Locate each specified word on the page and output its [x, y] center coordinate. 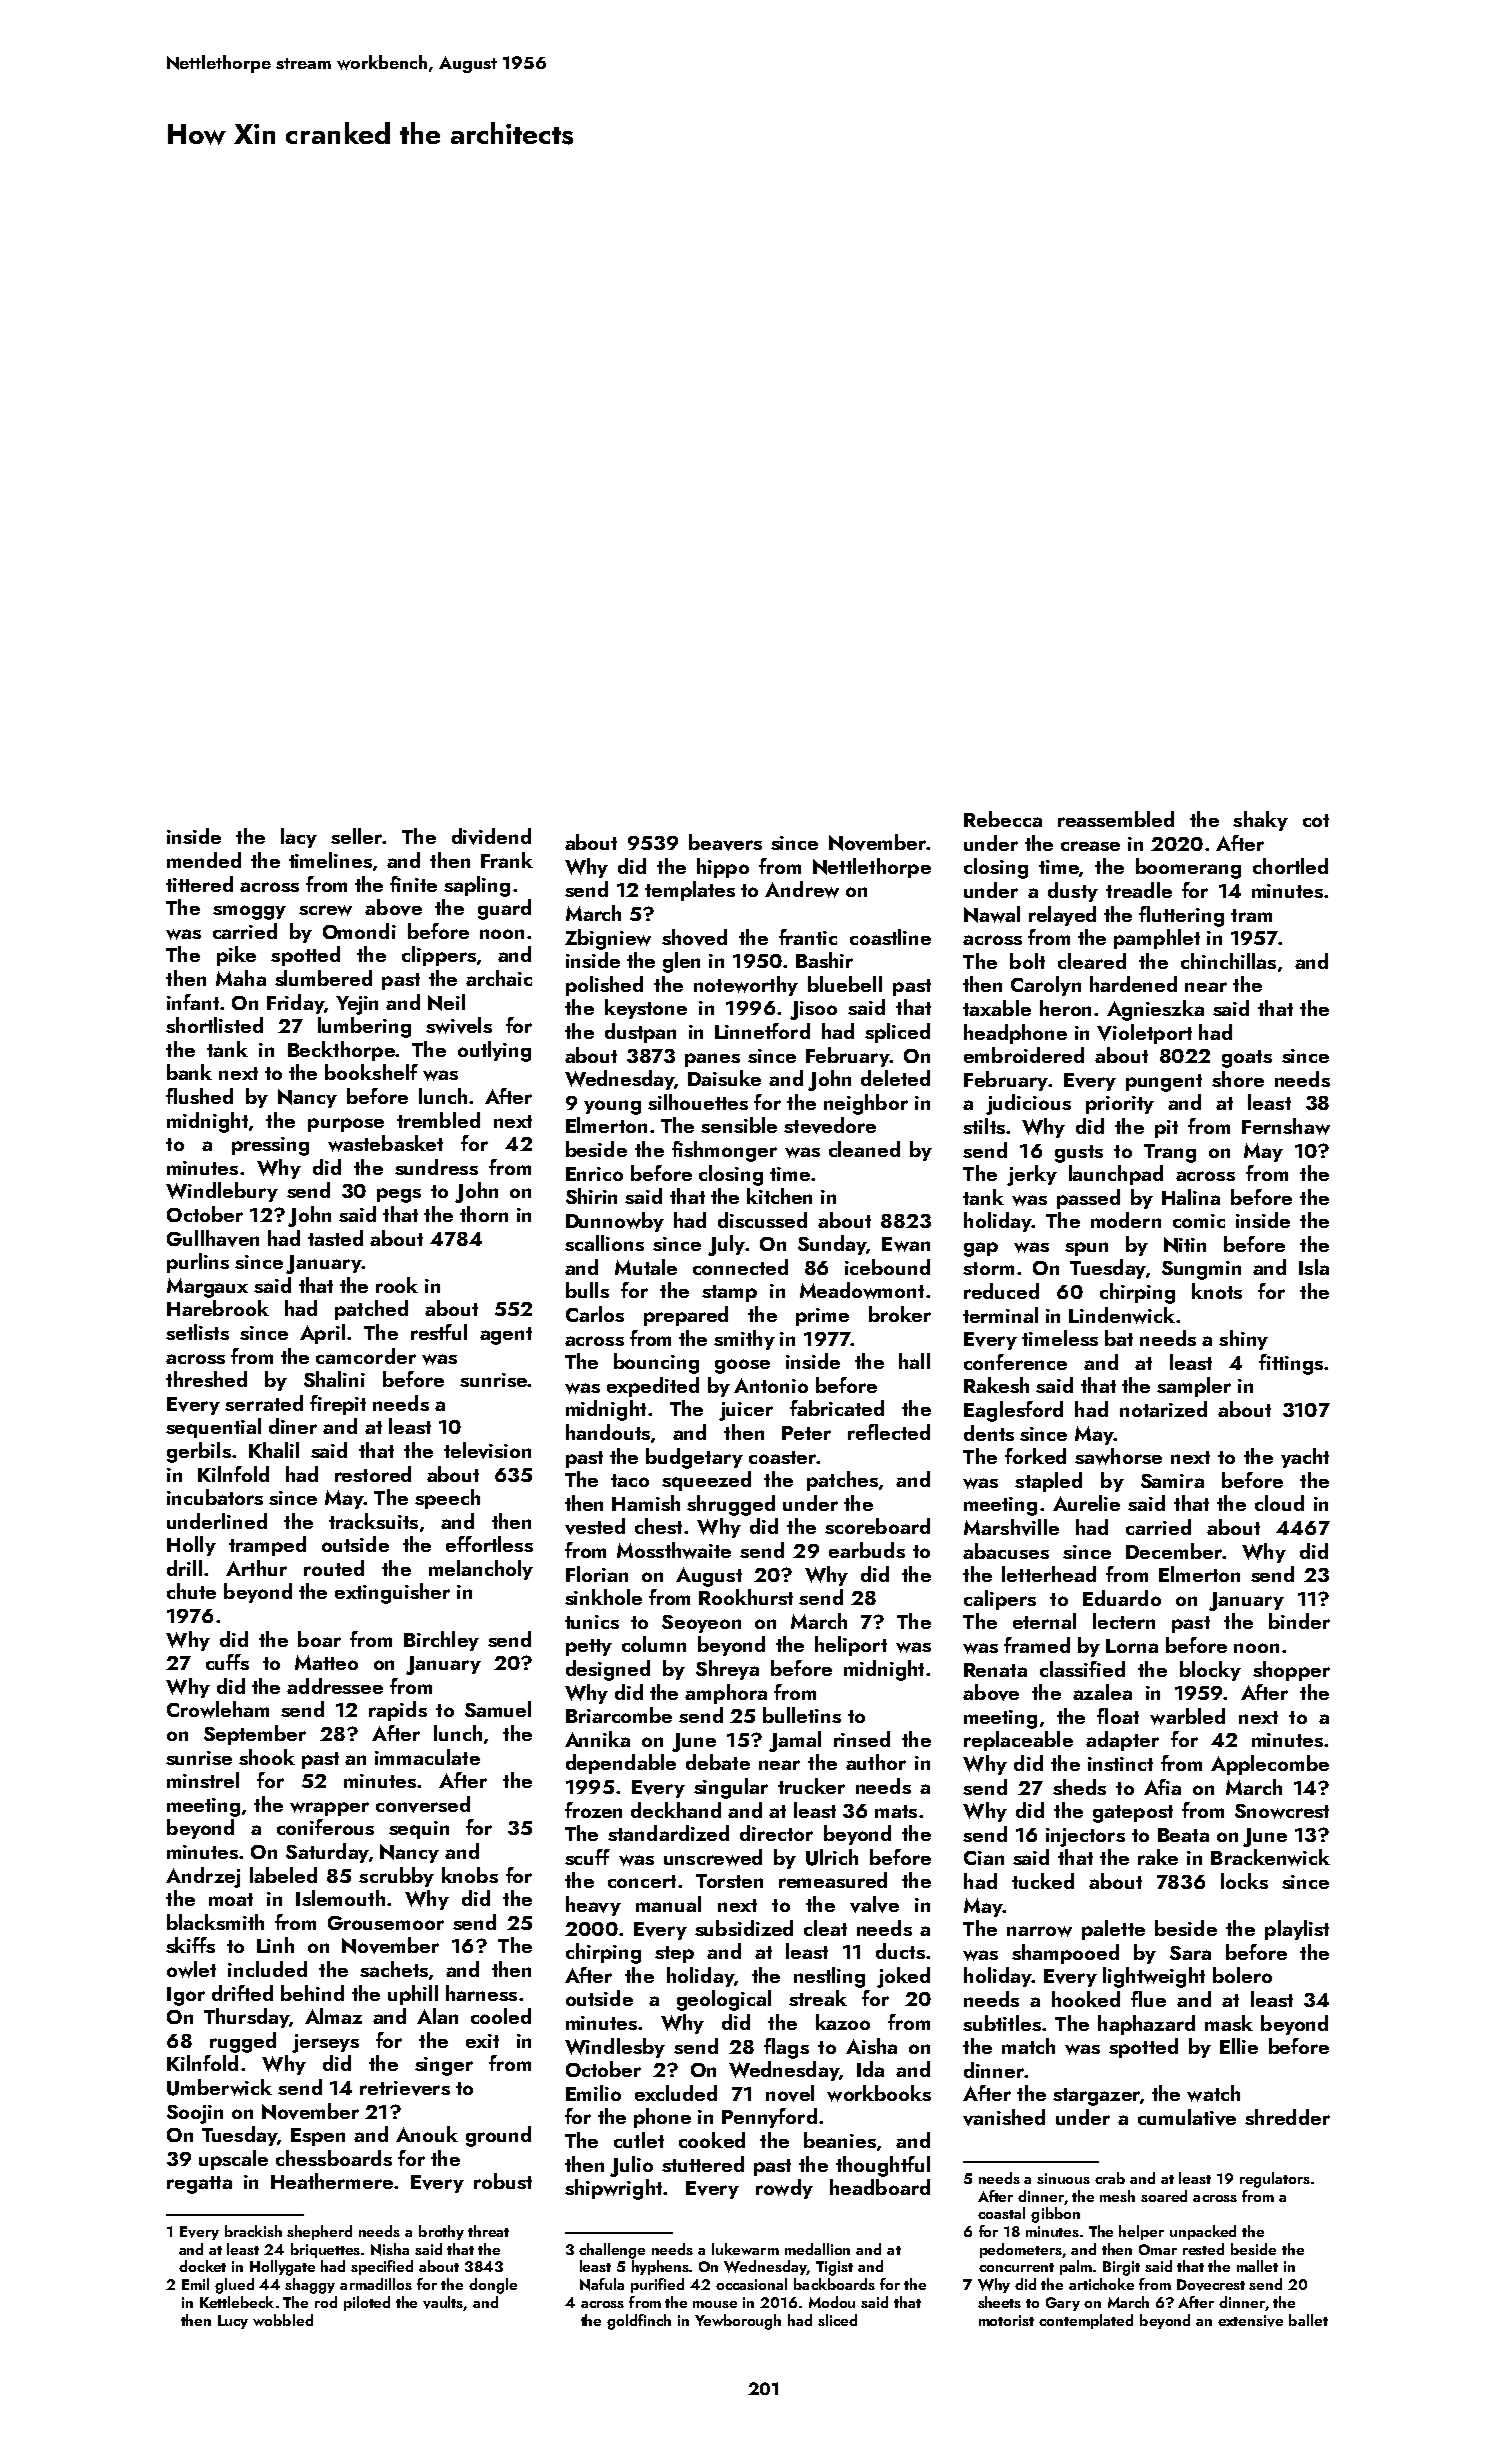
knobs [470, 1875]
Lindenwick [1122, 1315]
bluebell [845, 984]
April [322, 1334]
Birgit [1121, 2268]
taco [630, 1480]
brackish [253, 2231]
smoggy [249, 912]
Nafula [602, 2284]
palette [1113, 1930]
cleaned [864, 1149]
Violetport [1144, 1034]
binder [1299, 1621]
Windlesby [615, 2048]
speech [447, 1499]
